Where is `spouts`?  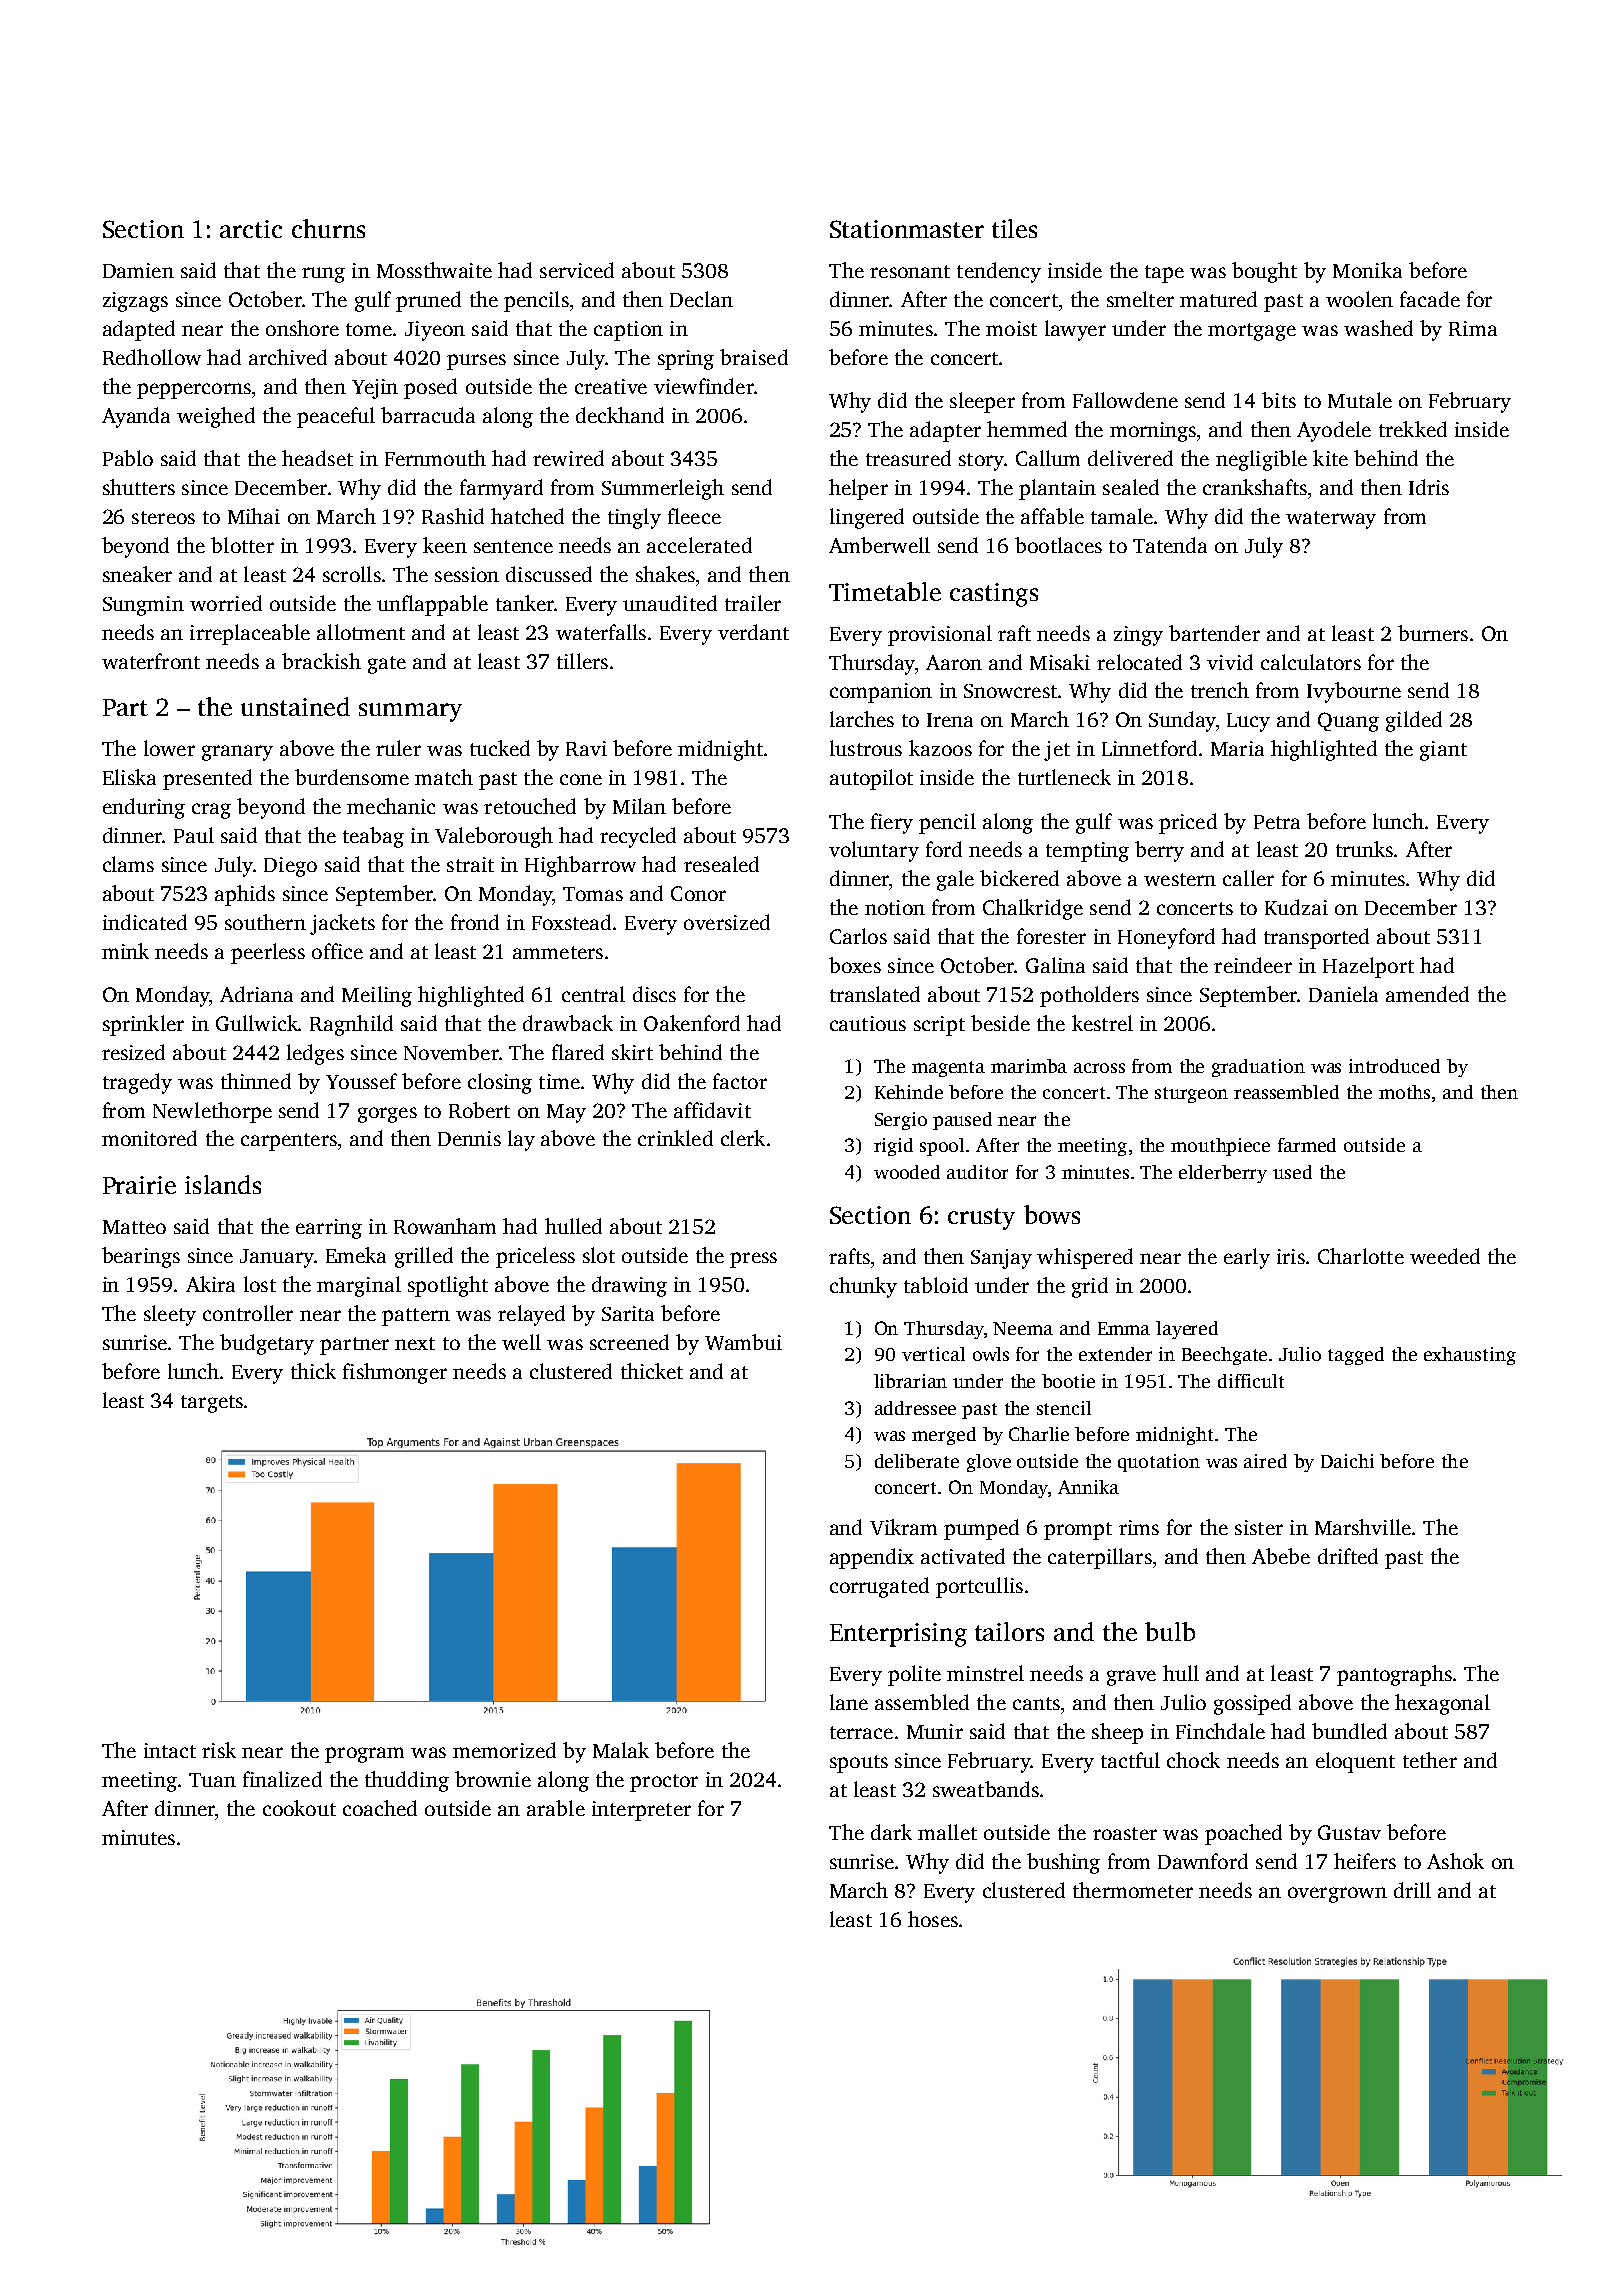 spouts is located at coordinates (859, 1764).
